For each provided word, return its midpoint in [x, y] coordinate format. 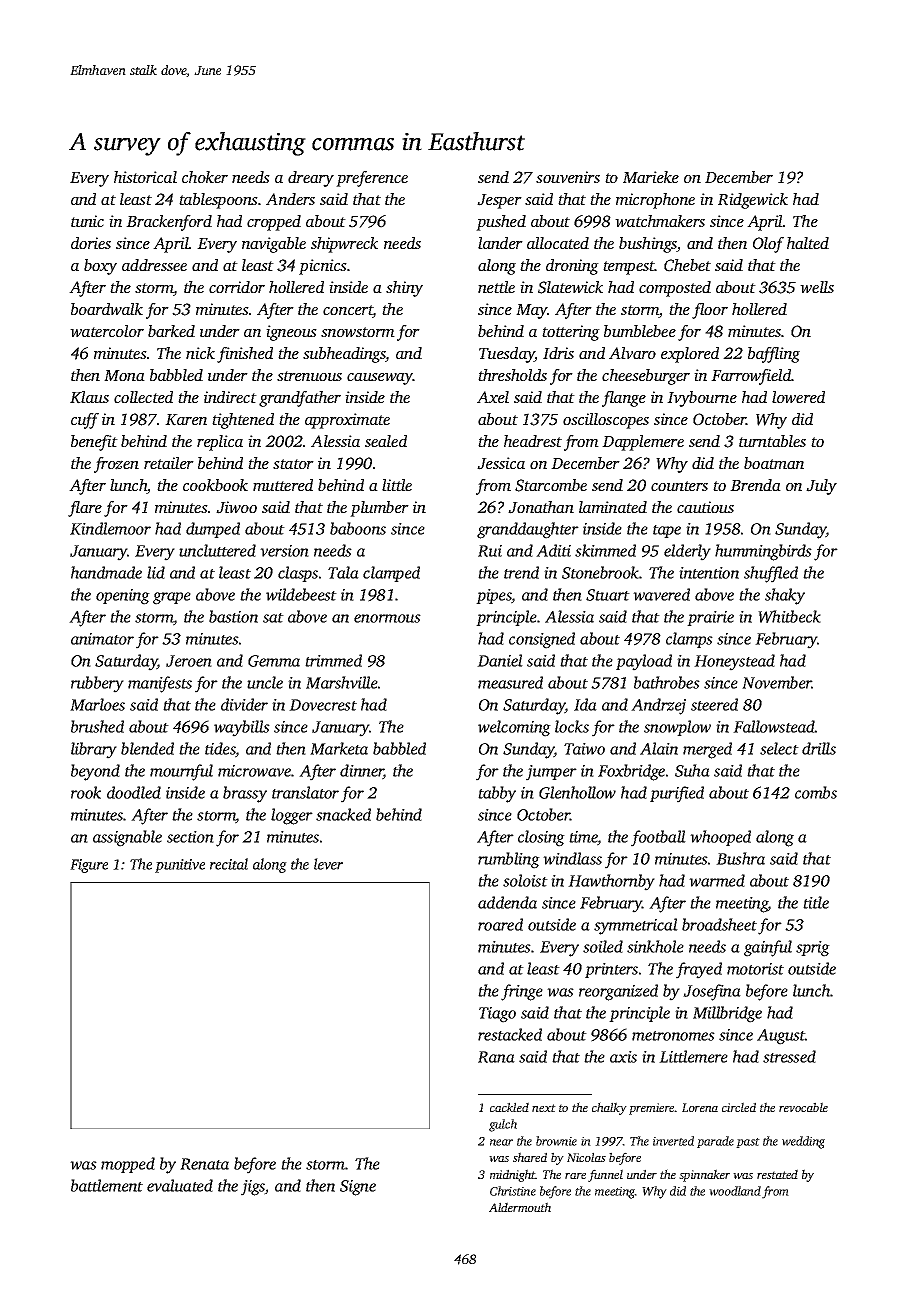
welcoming [514, 728]
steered [714, 704]
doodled [134, 792]
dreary [311, 179]
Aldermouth [520, 1207]
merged [707, 750]
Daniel [500, 660]
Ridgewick [753, 201]
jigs [253, 1188]
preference [372, 179]
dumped [213, 530]
